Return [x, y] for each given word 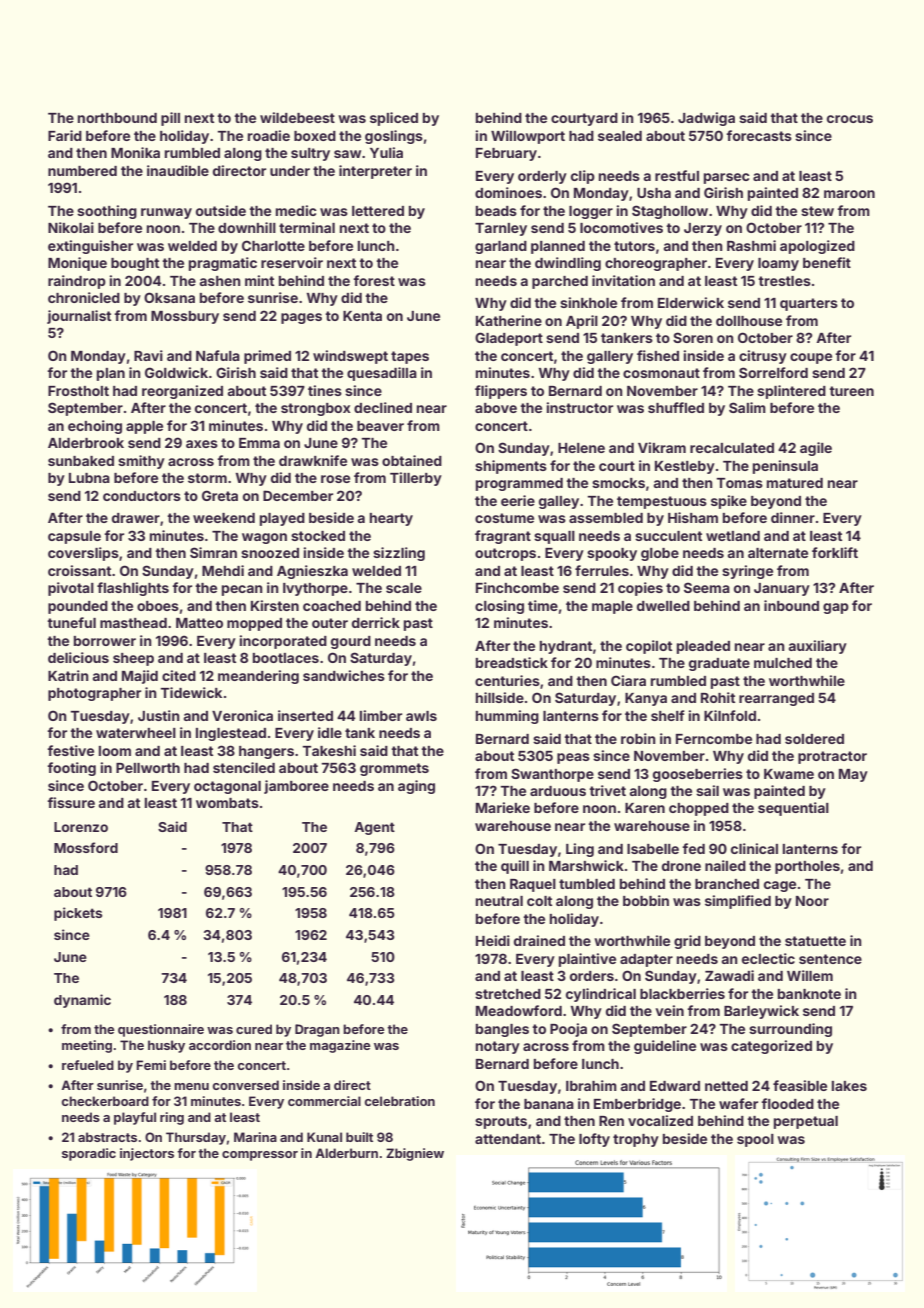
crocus [850, 119]
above [496, 408]
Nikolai [71, 227]
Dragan [317, 1030]
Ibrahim [591, 1085]
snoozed [270, 553]
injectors [147, 1154]
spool [755, 1140]
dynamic [82, 1001]
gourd [351, 642]
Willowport [528, 137]
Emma [259, 443]
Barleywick [761, 1012]
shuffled [676, 407]
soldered [814, 739]
